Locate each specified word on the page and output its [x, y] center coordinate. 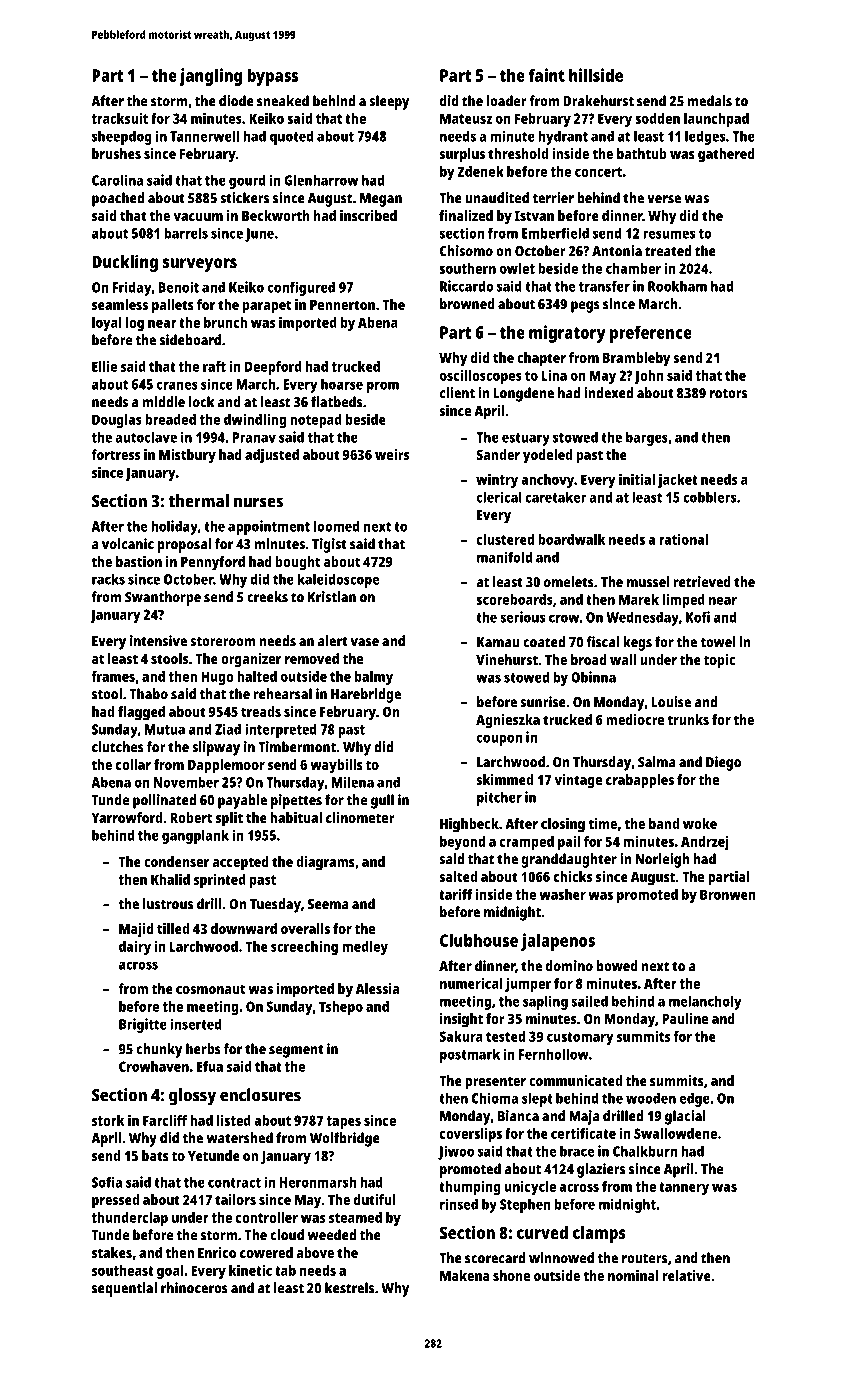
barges [647, 438]
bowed [617, 966]
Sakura [461, 1036]
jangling [211, 77]
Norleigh [662, 860]
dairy [135, 948]
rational [683, 539]
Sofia [107, 1182]
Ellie [104, 366]
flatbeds [336, 402]
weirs [392, 454]
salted [458, 876]
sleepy [389, 102]
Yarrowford [127, 817]
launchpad [716, 120]
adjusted [272, 456]
